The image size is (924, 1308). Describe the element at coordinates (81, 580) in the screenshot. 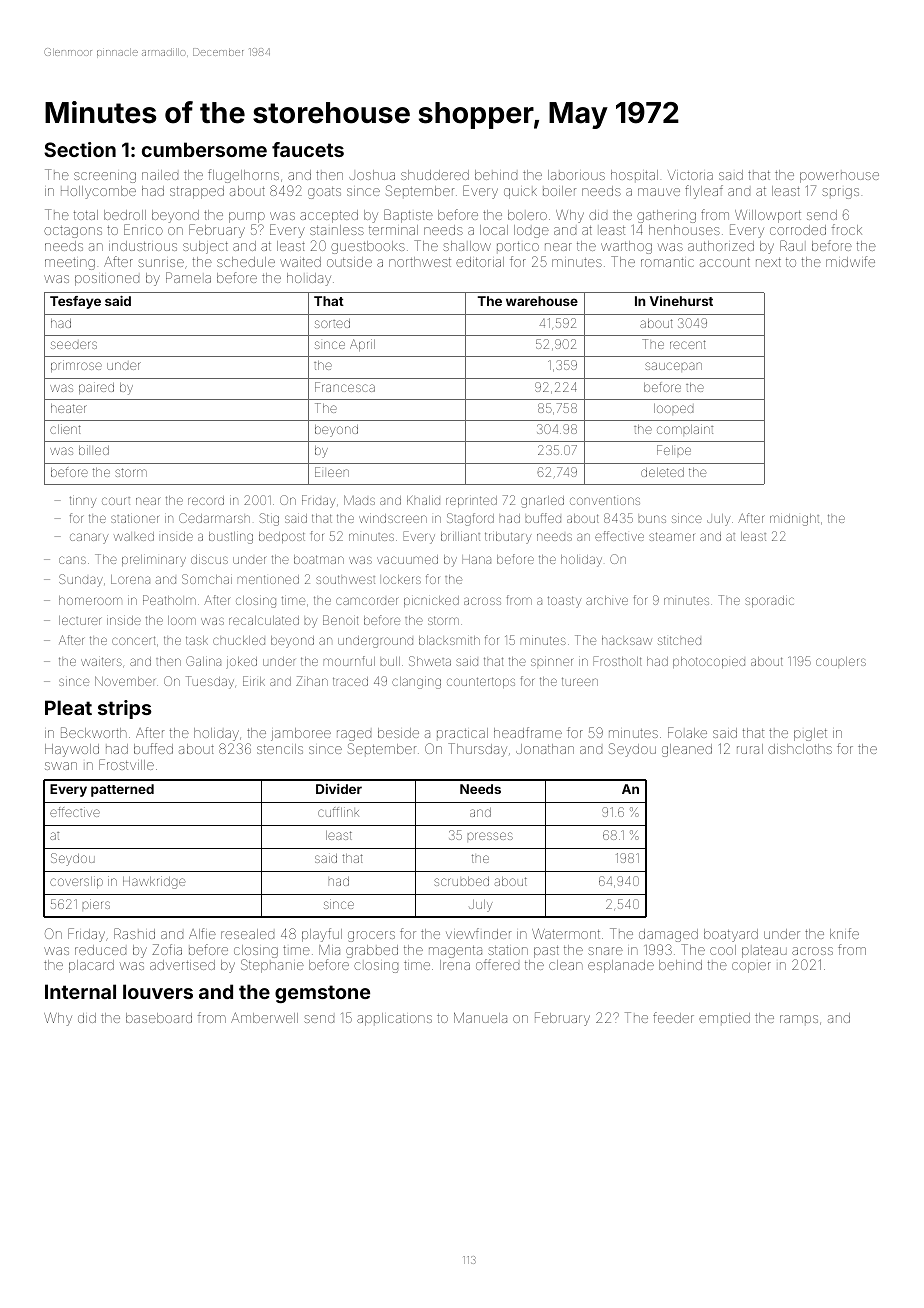

I see `Sunday` at that location.
